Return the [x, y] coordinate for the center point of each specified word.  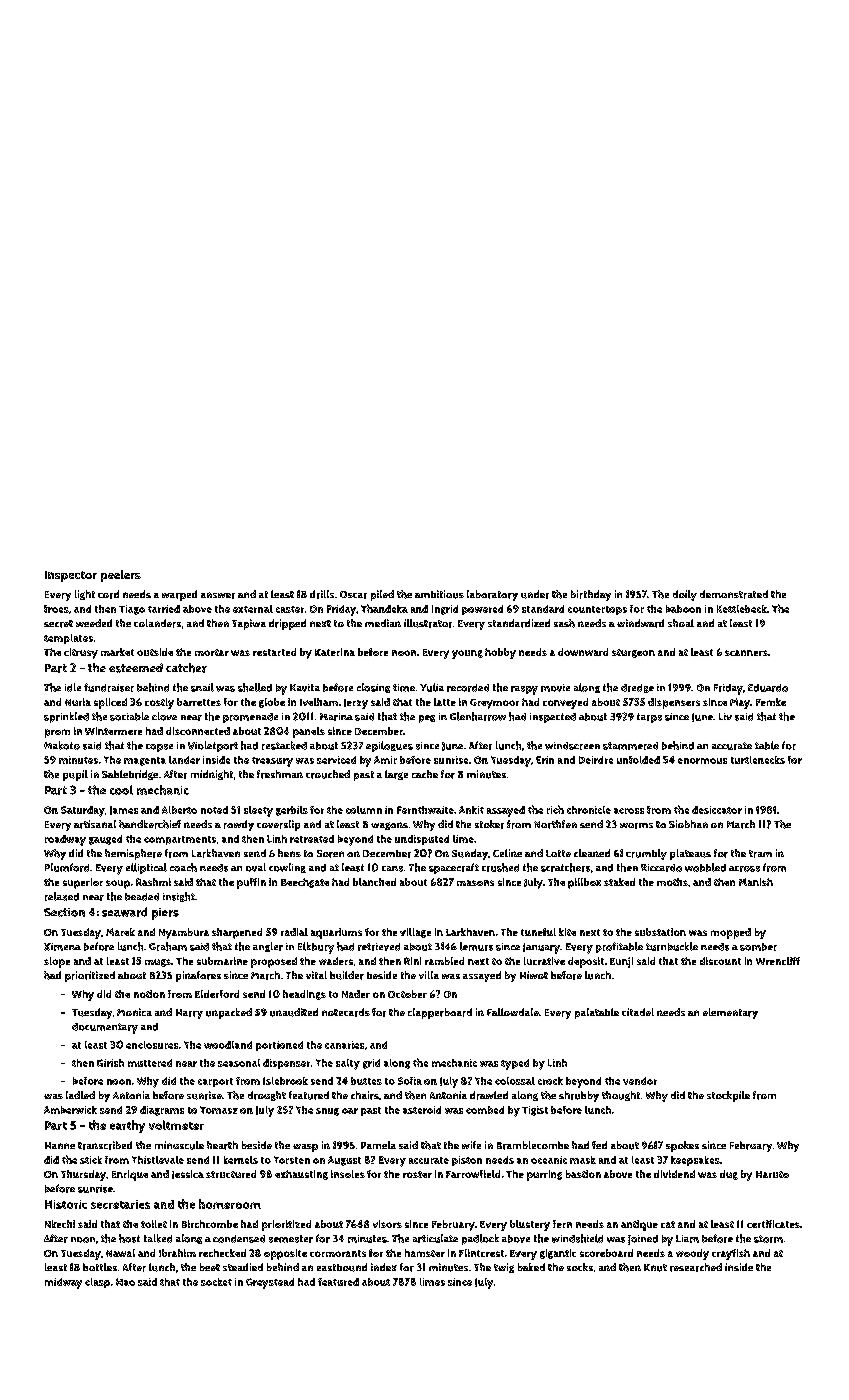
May [740, 703]
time [404, 688]
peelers [121, 576]
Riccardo [661, 868]
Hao [125, 1282]
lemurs [476, 946]
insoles [348, 1174]
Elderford [217, 994]
